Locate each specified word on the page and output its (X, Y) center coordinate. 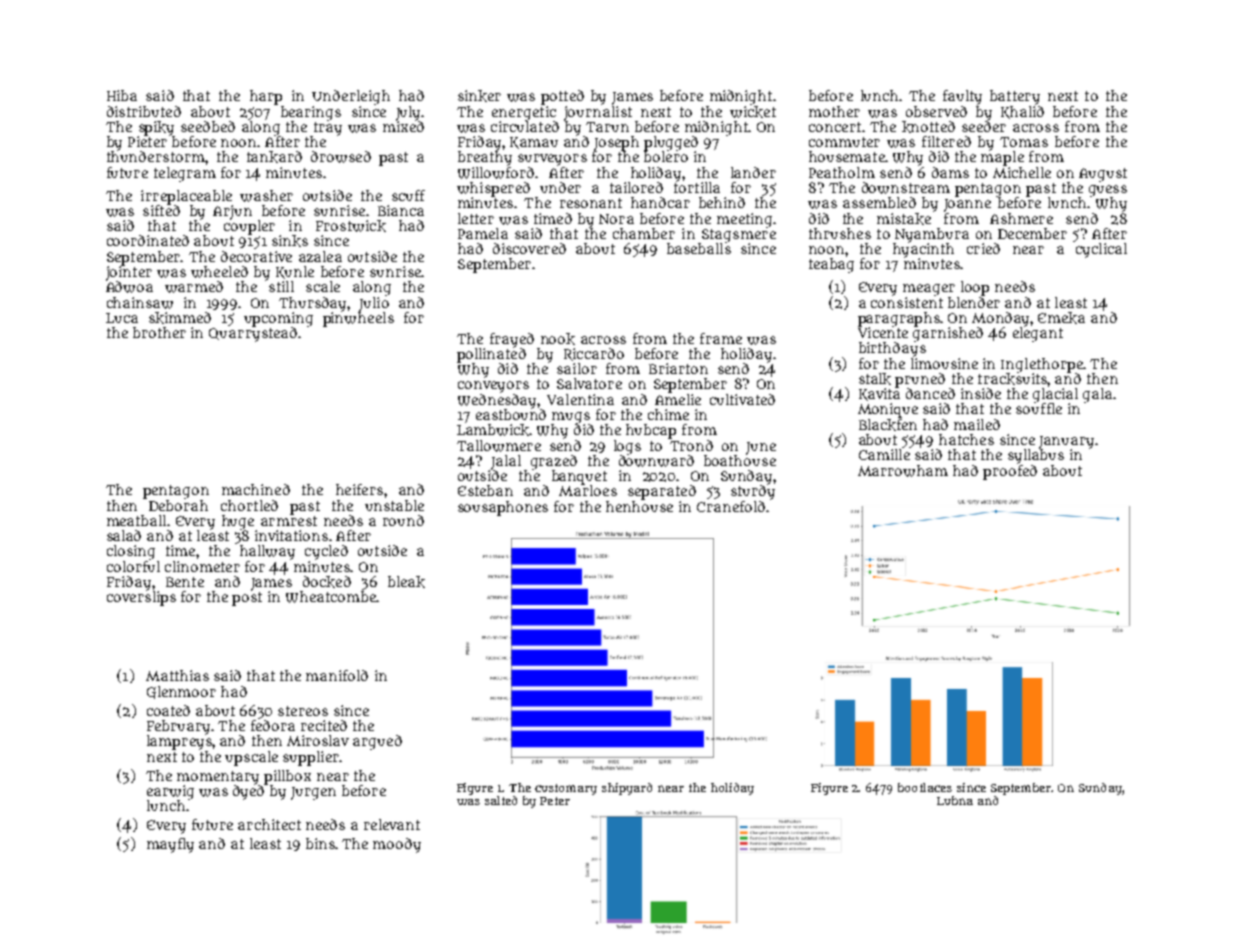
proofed (1010, 472)
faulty (962, 97)
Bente (185, 582)
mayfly (170, 845)
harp (266, 97)
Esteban (485, 490)
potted (562, 97)
